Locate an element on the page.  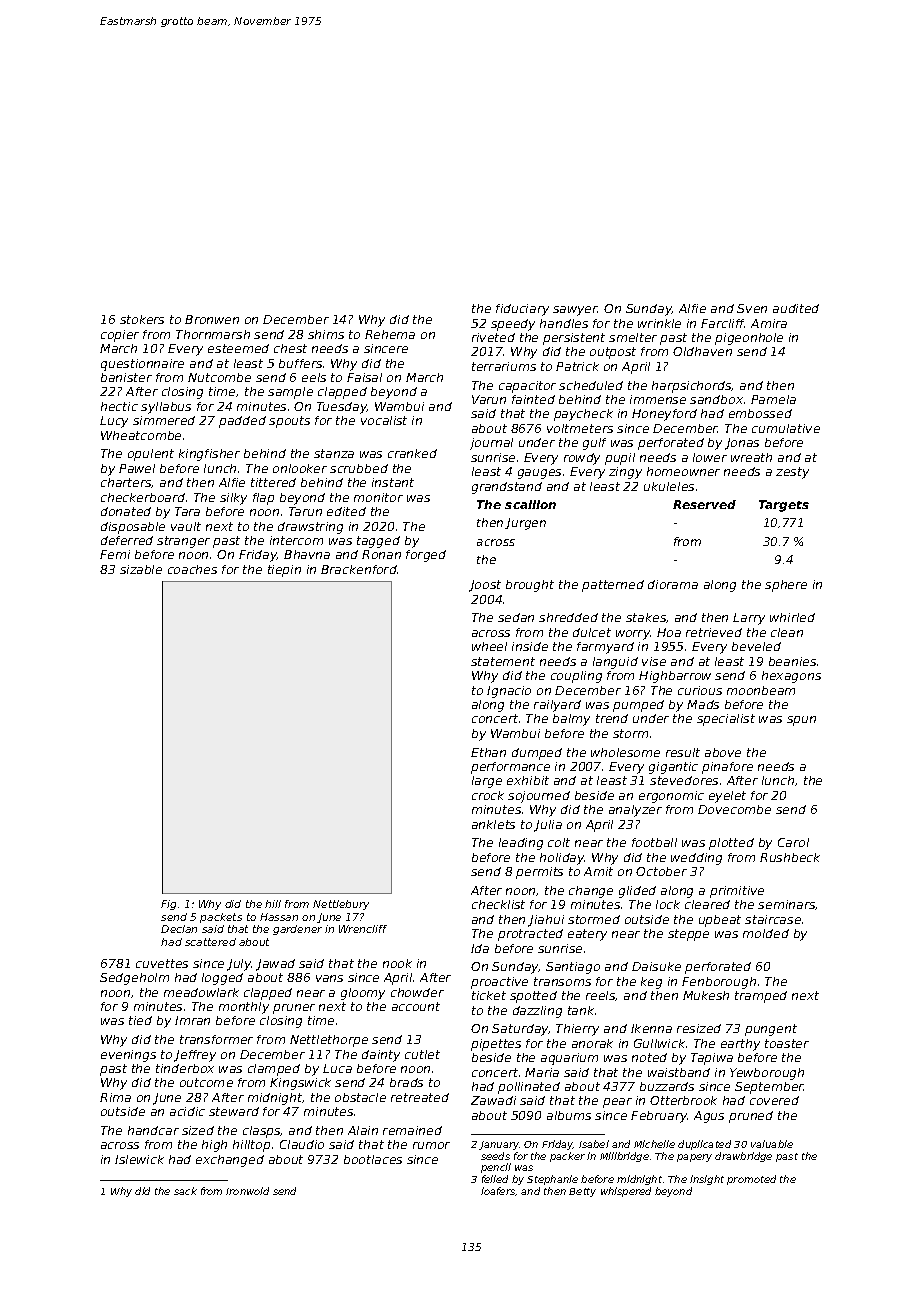
dainty is located at coordinates (381, 1056).
